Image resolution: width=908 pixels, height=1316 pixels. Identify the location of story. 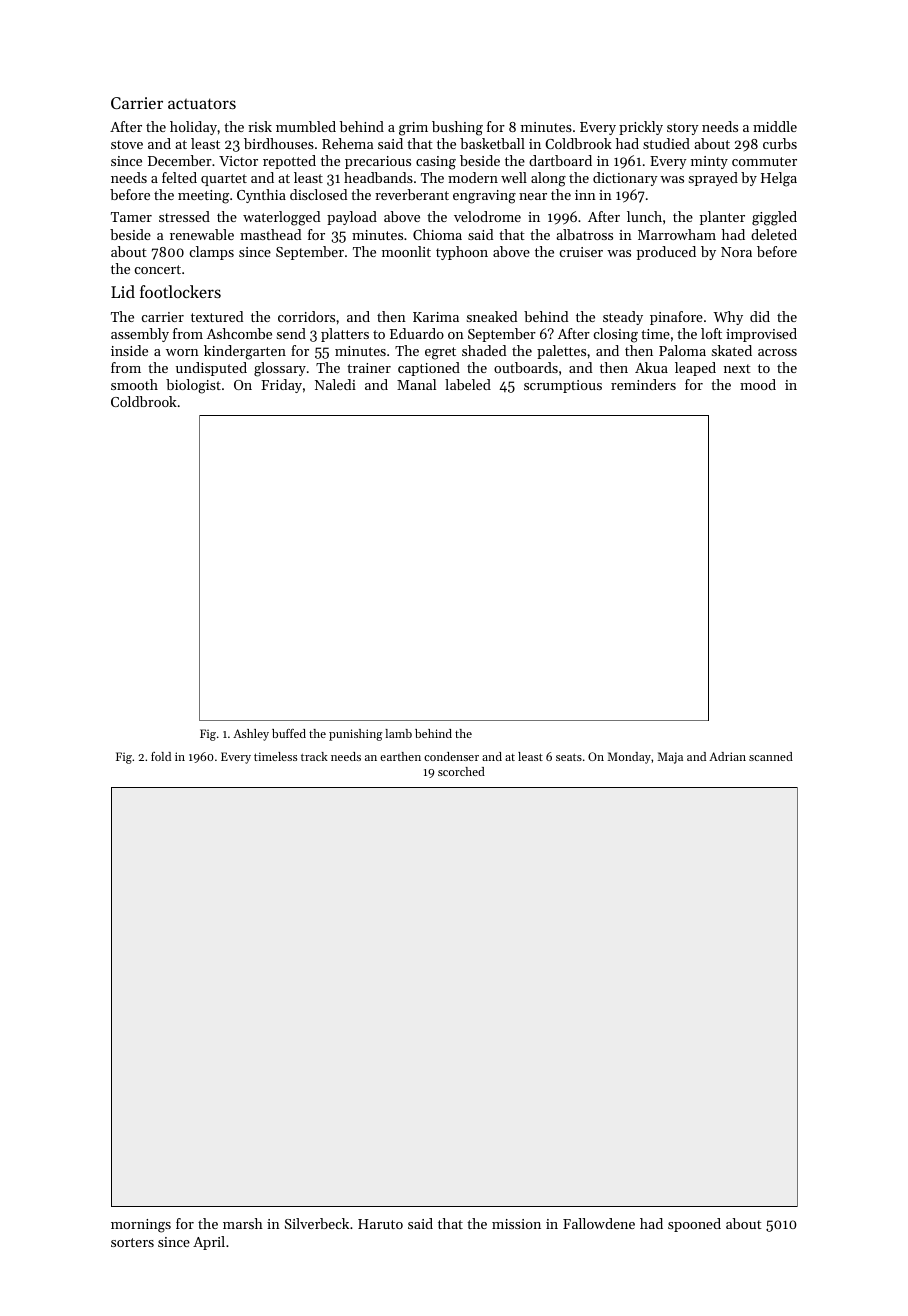
(683, 129).
